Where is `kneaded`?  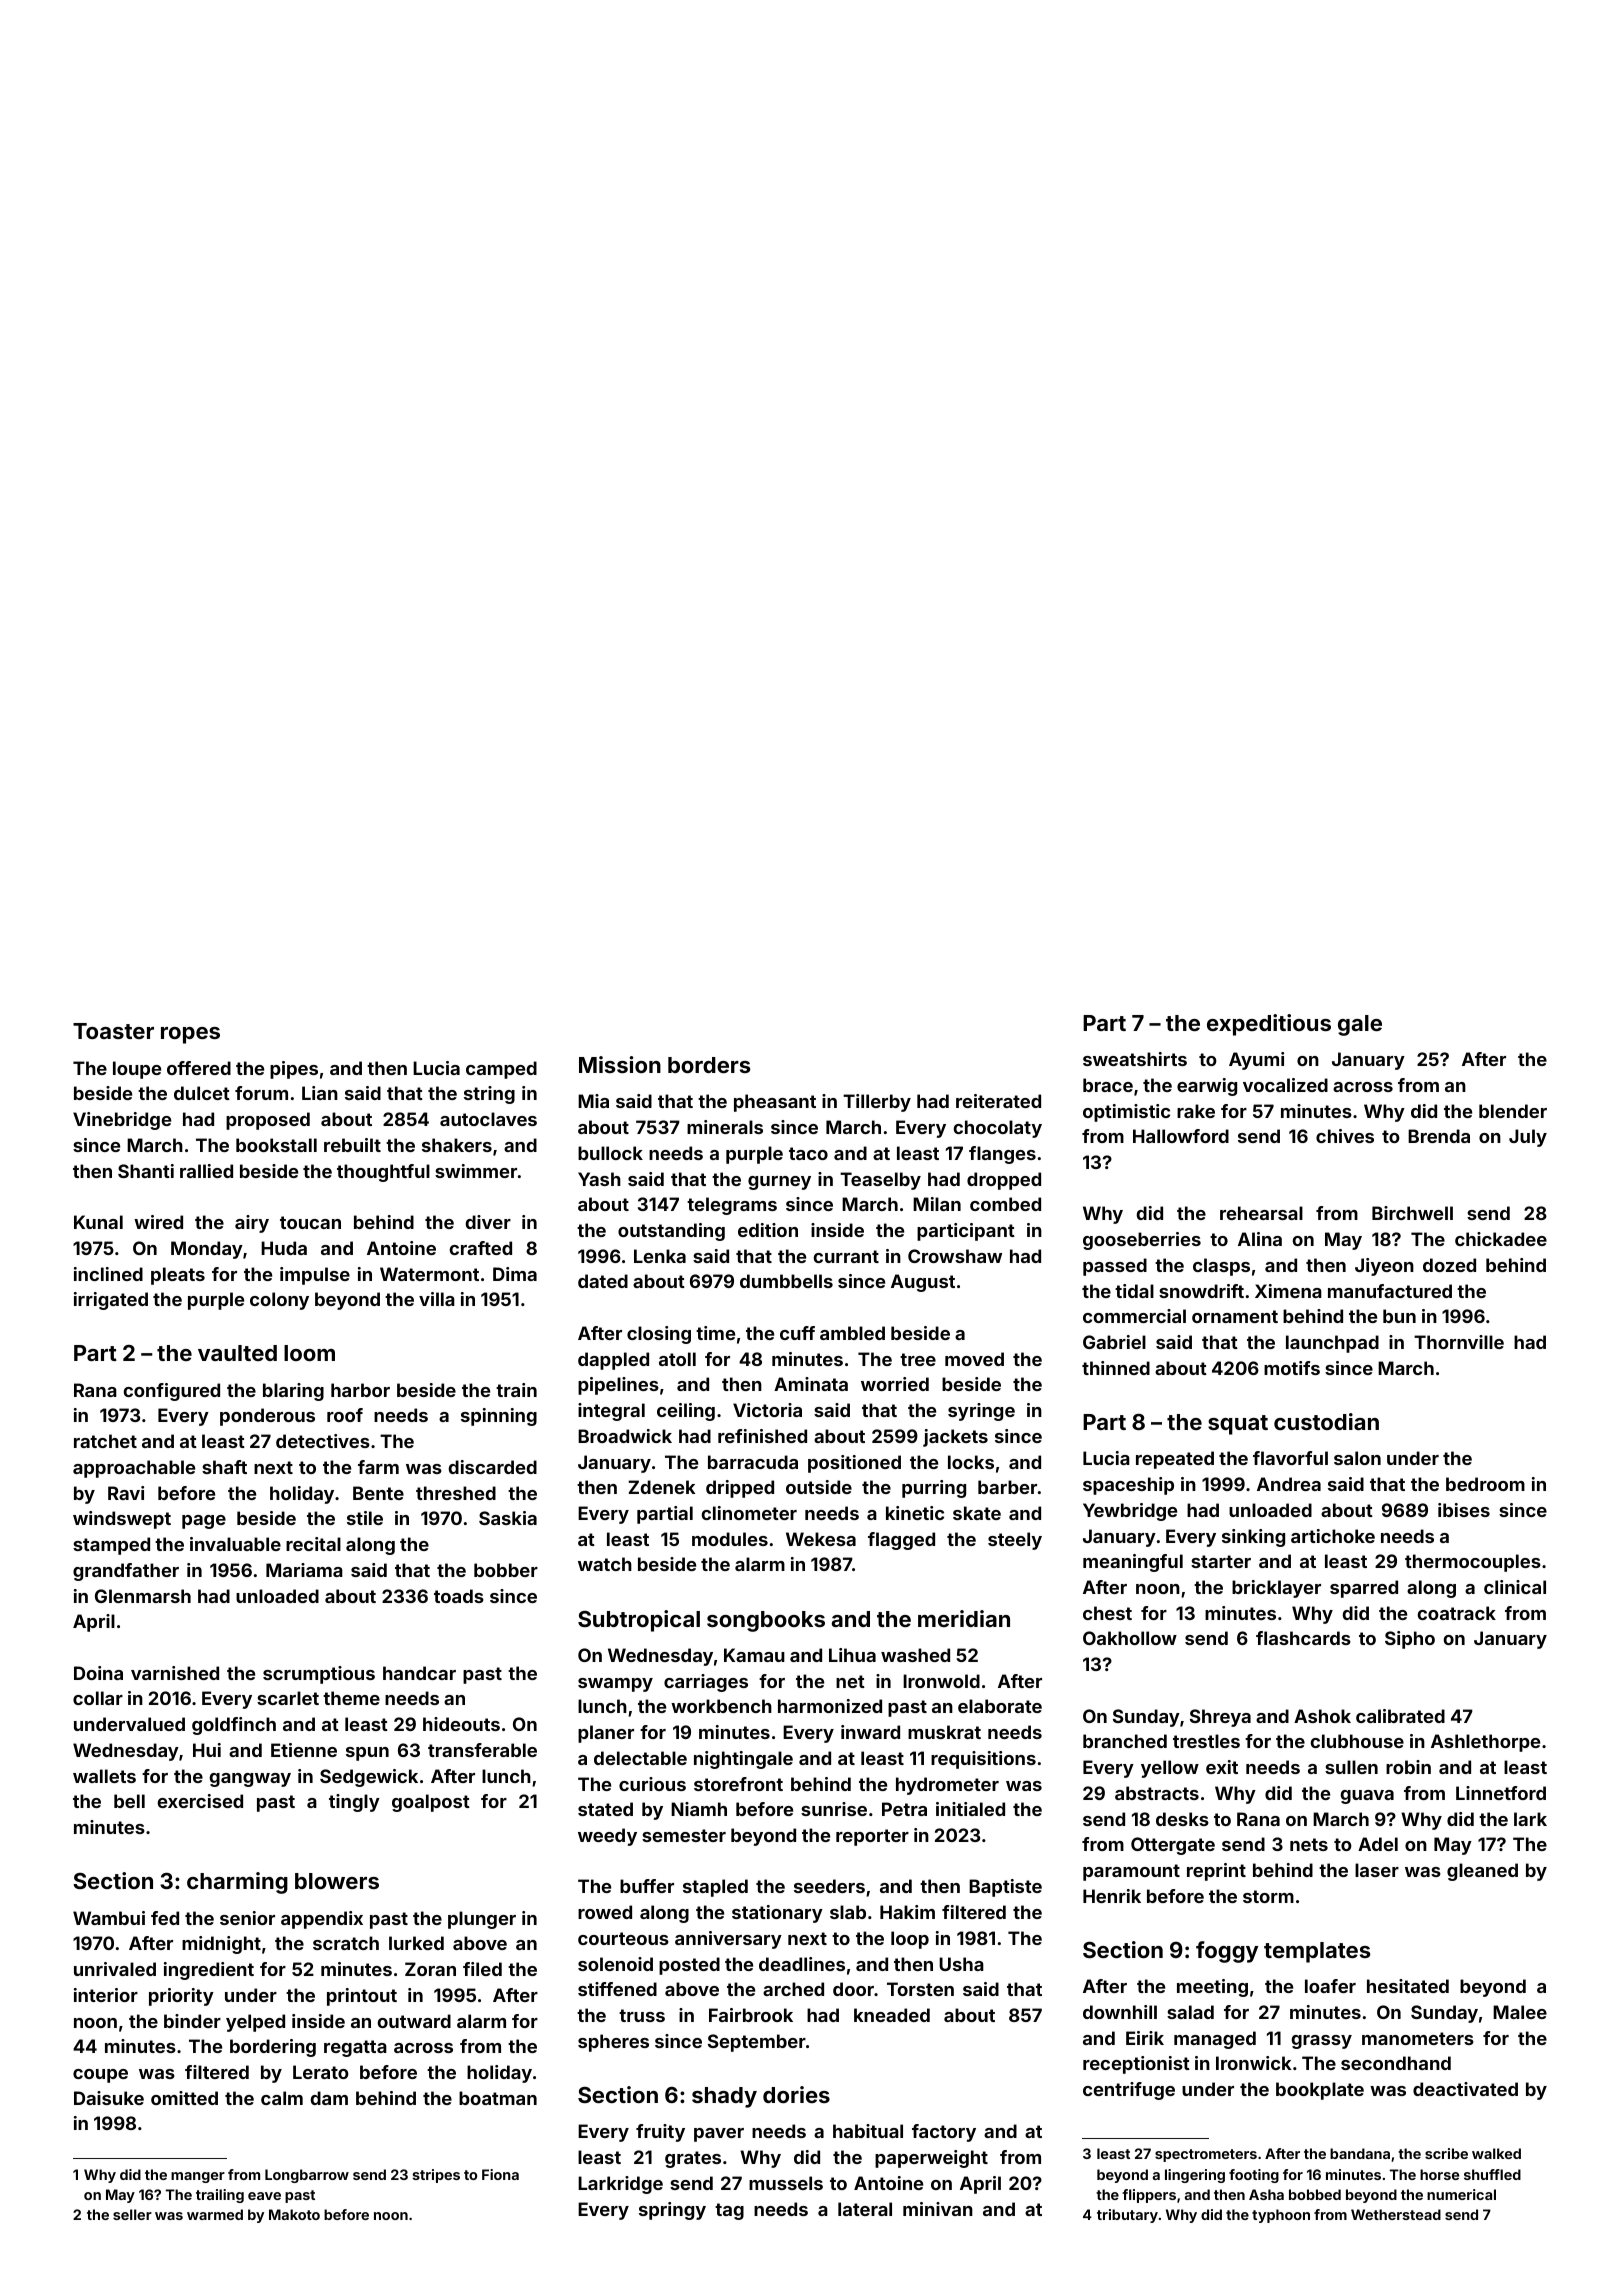
kneaded is located at coordinates (892, 2015).
